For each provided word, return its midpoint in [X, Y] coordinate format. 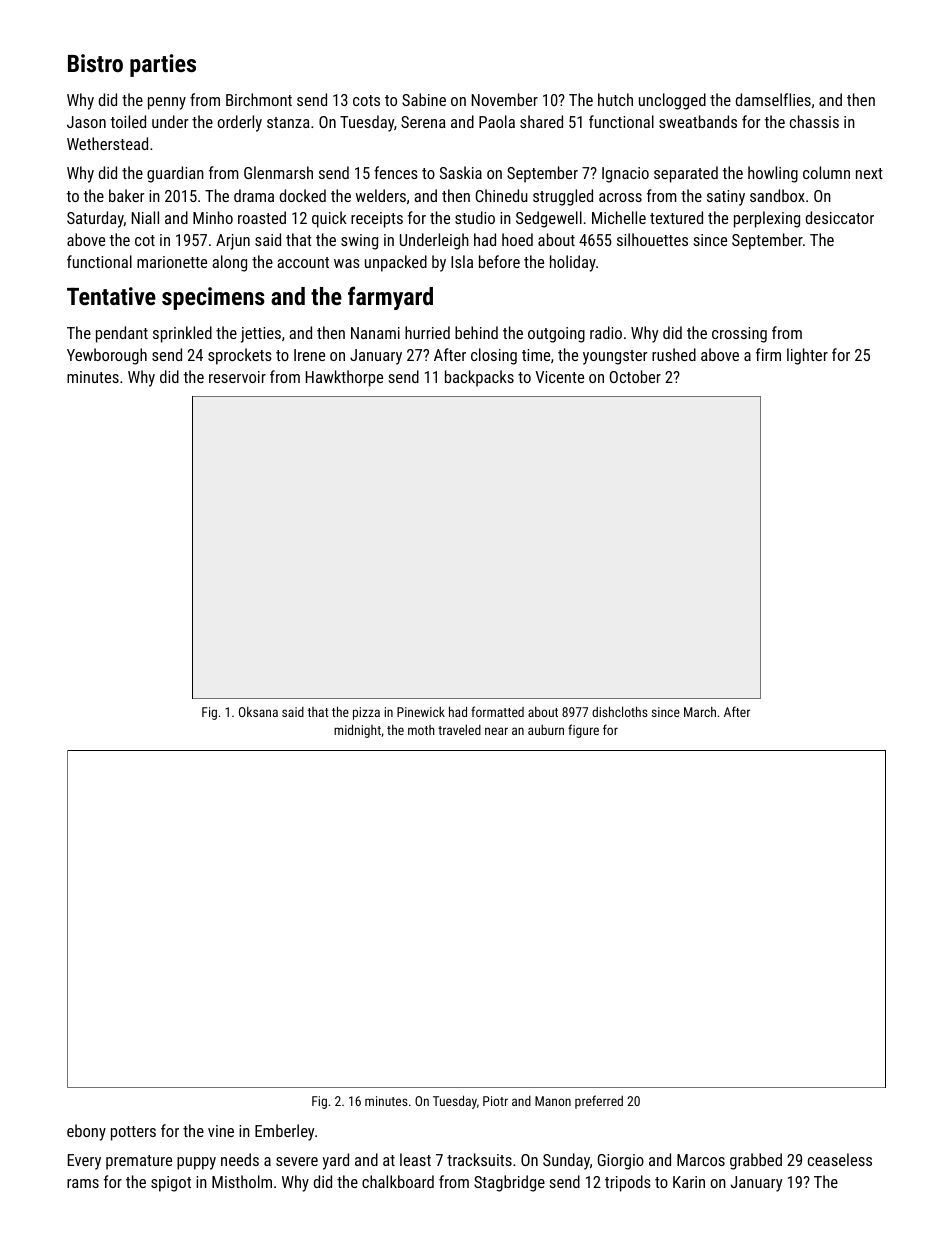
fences [396, 172]
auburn [546, 730]
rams [83, 1183]
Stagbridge [509, 1183]
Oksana [258, 712]
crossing [739, 335]
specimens [213, 298]
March [700, 712]
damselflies [773, 99]
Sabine [424, 99]
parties [163, 65]
